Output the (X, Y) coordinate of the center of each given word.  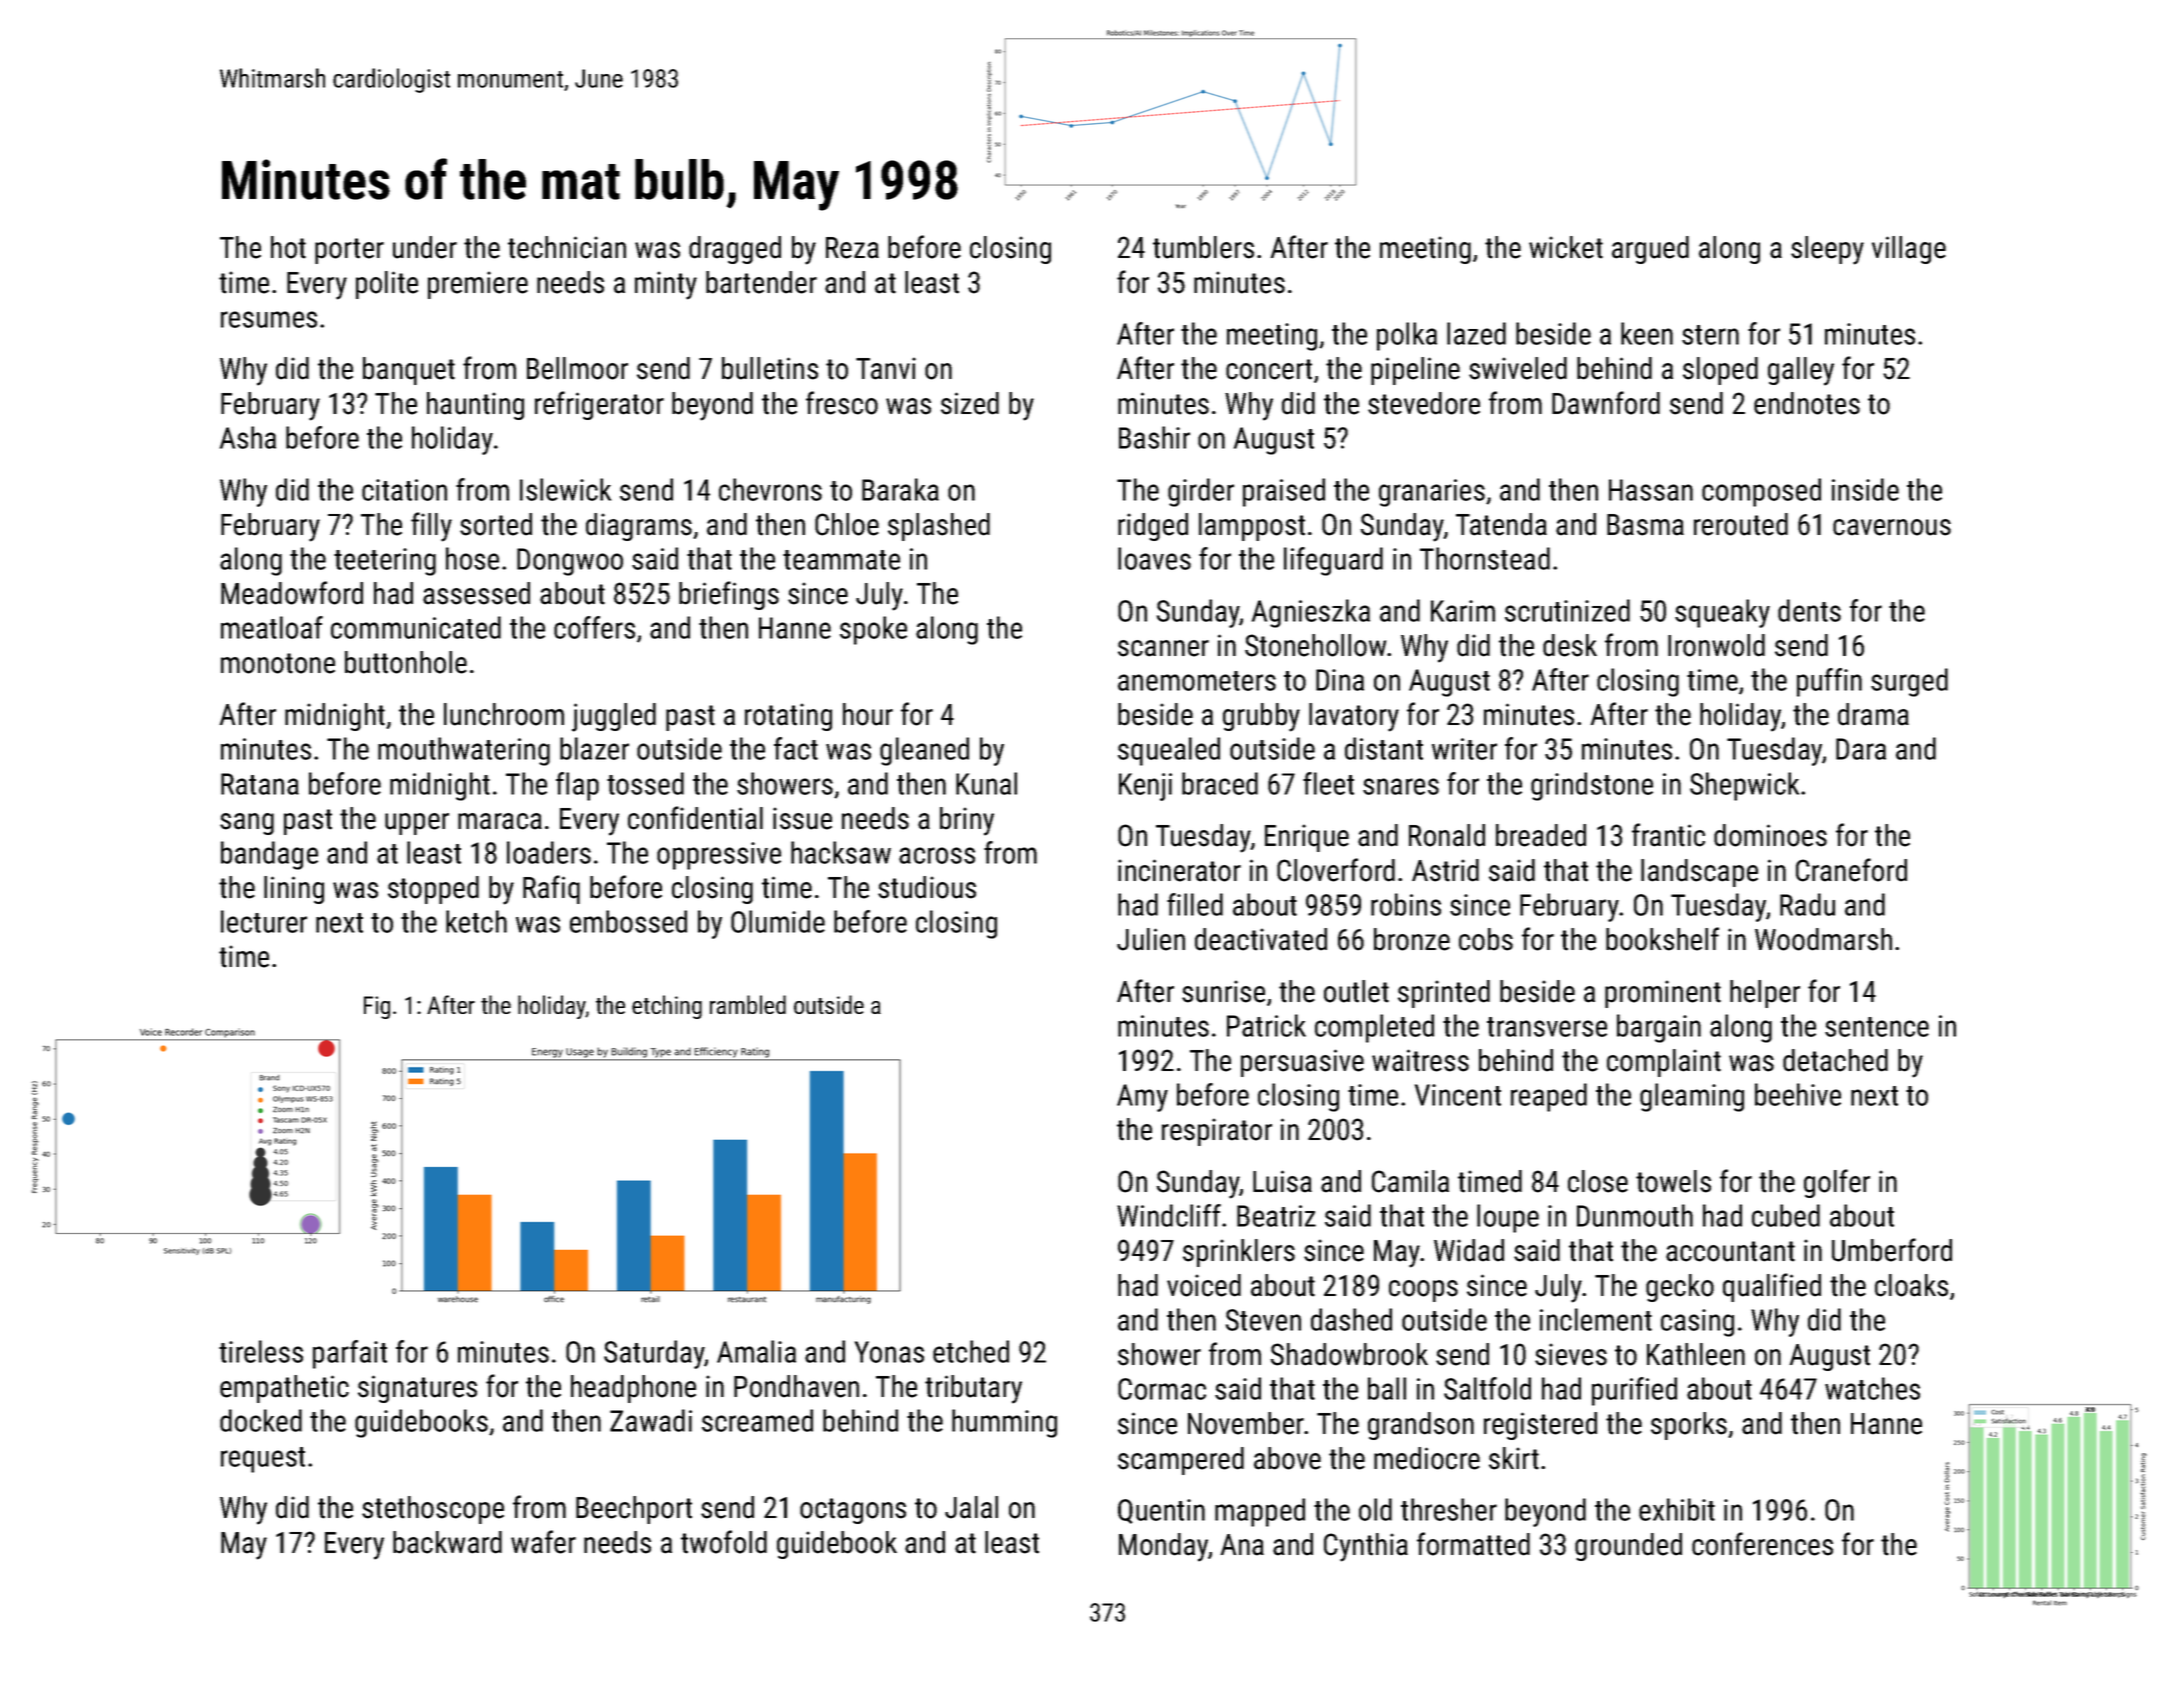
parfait (350, 1354)
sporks (1689, 1426)
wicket (1566, 247)
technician (567, 247)
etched (971, 1351)
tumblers (1203, 247)
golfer (1837, 1183)
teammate (841, 560)
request (263, 1460)
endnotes (1807, 403)
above (1287, 1458)
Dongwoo (570, 562)
